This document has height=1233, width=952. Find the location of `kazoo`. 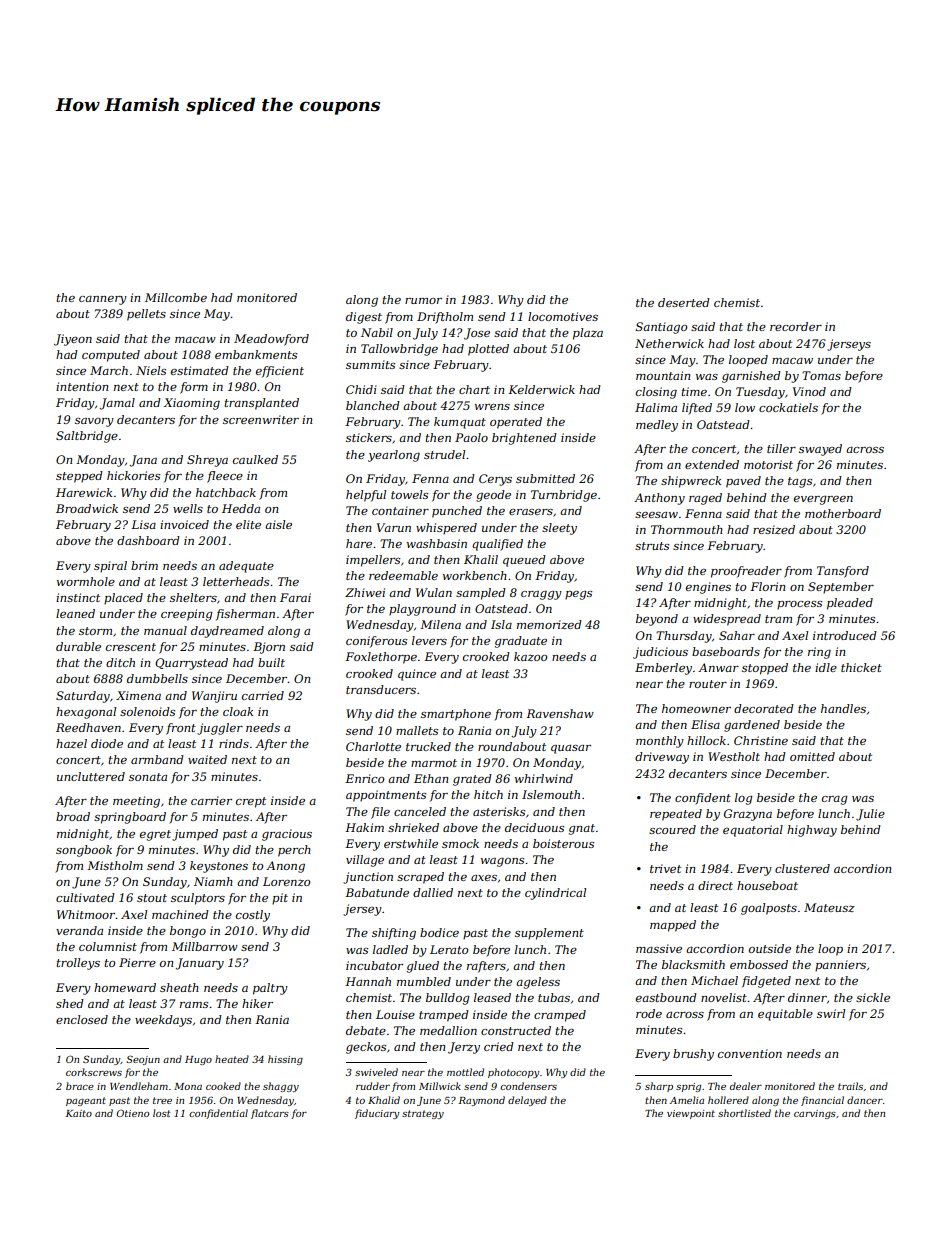

kazoo is located at coordinates (530, 656).
